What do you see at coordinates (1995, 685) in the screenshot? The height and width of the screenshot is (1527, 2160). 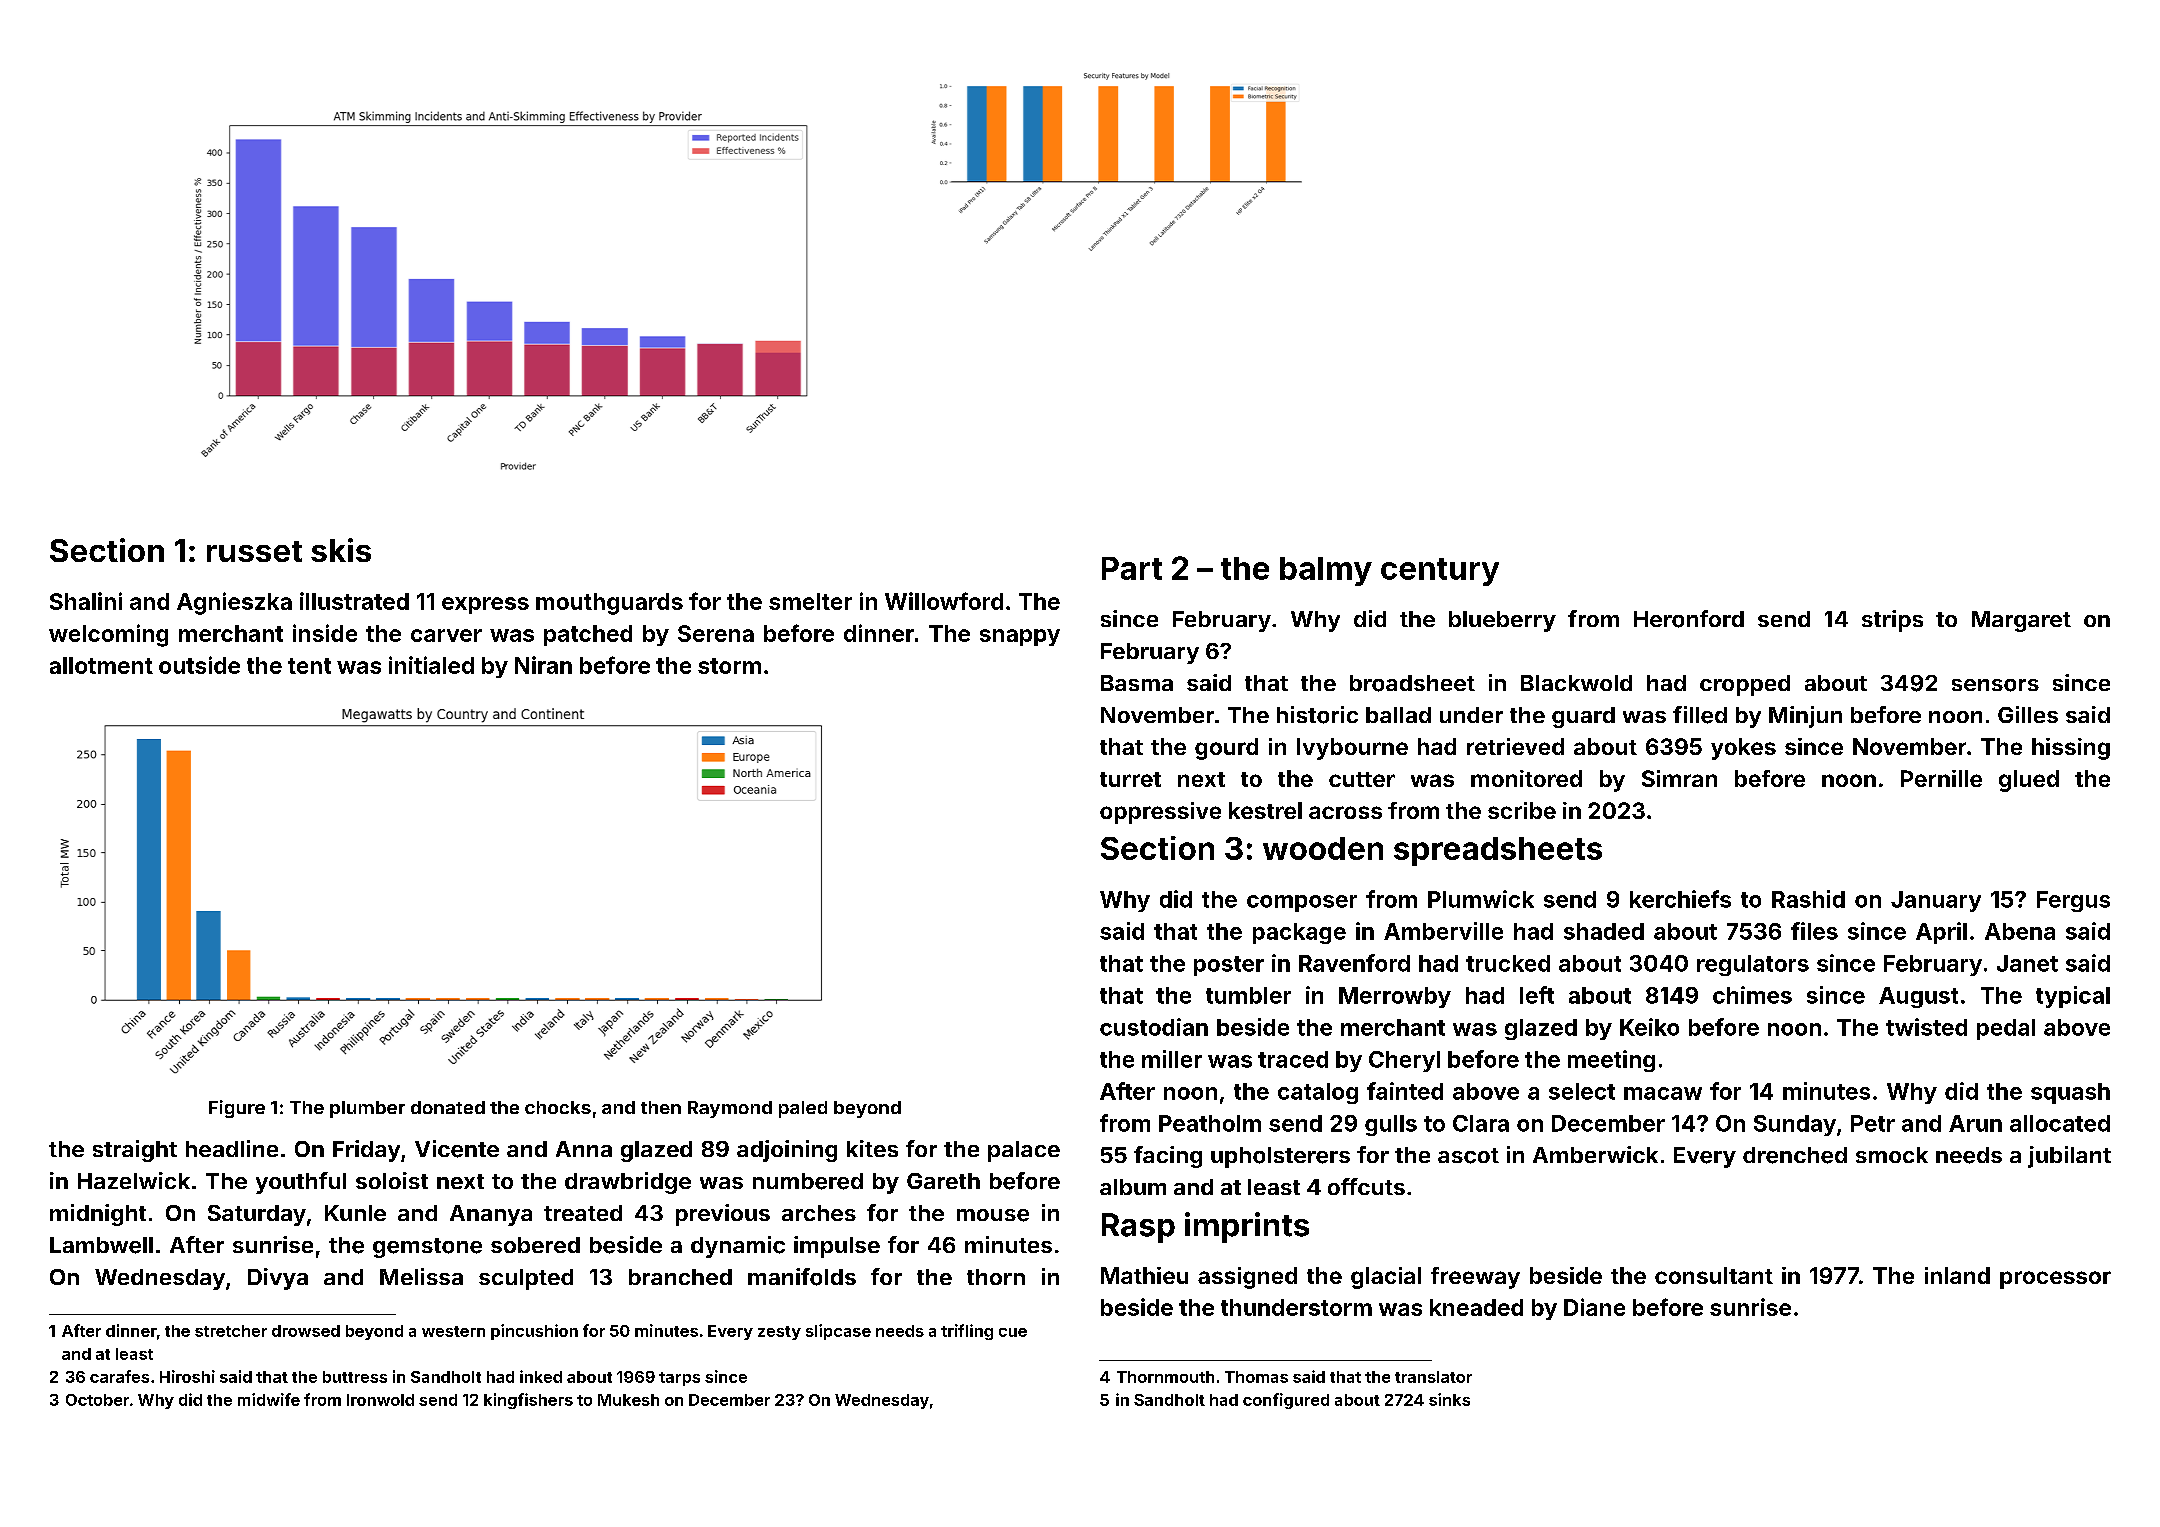 I see `sensors` at bounding box center [1995, 685].
